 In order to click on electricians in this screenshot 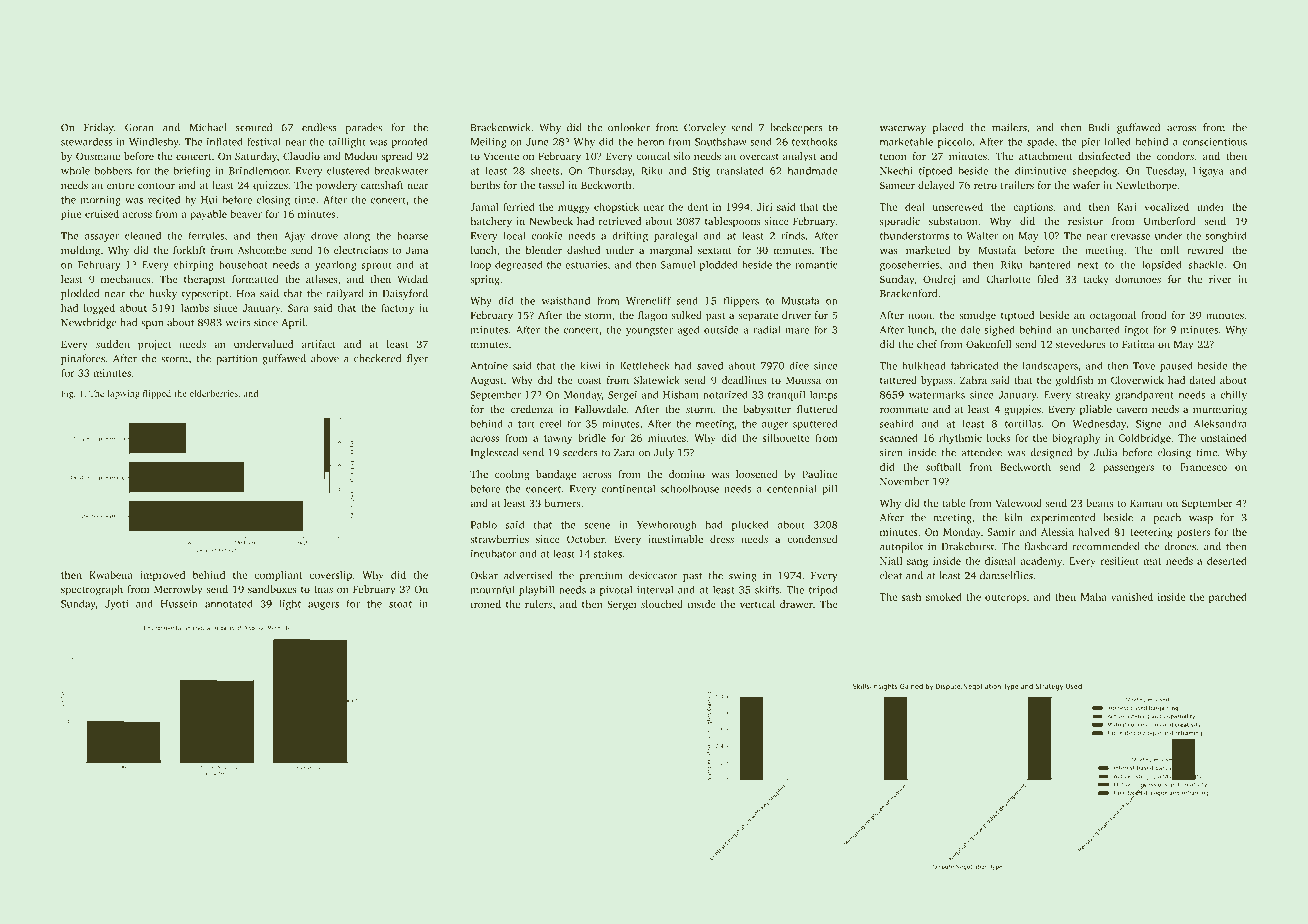, I will do `click(361, 250)`.
